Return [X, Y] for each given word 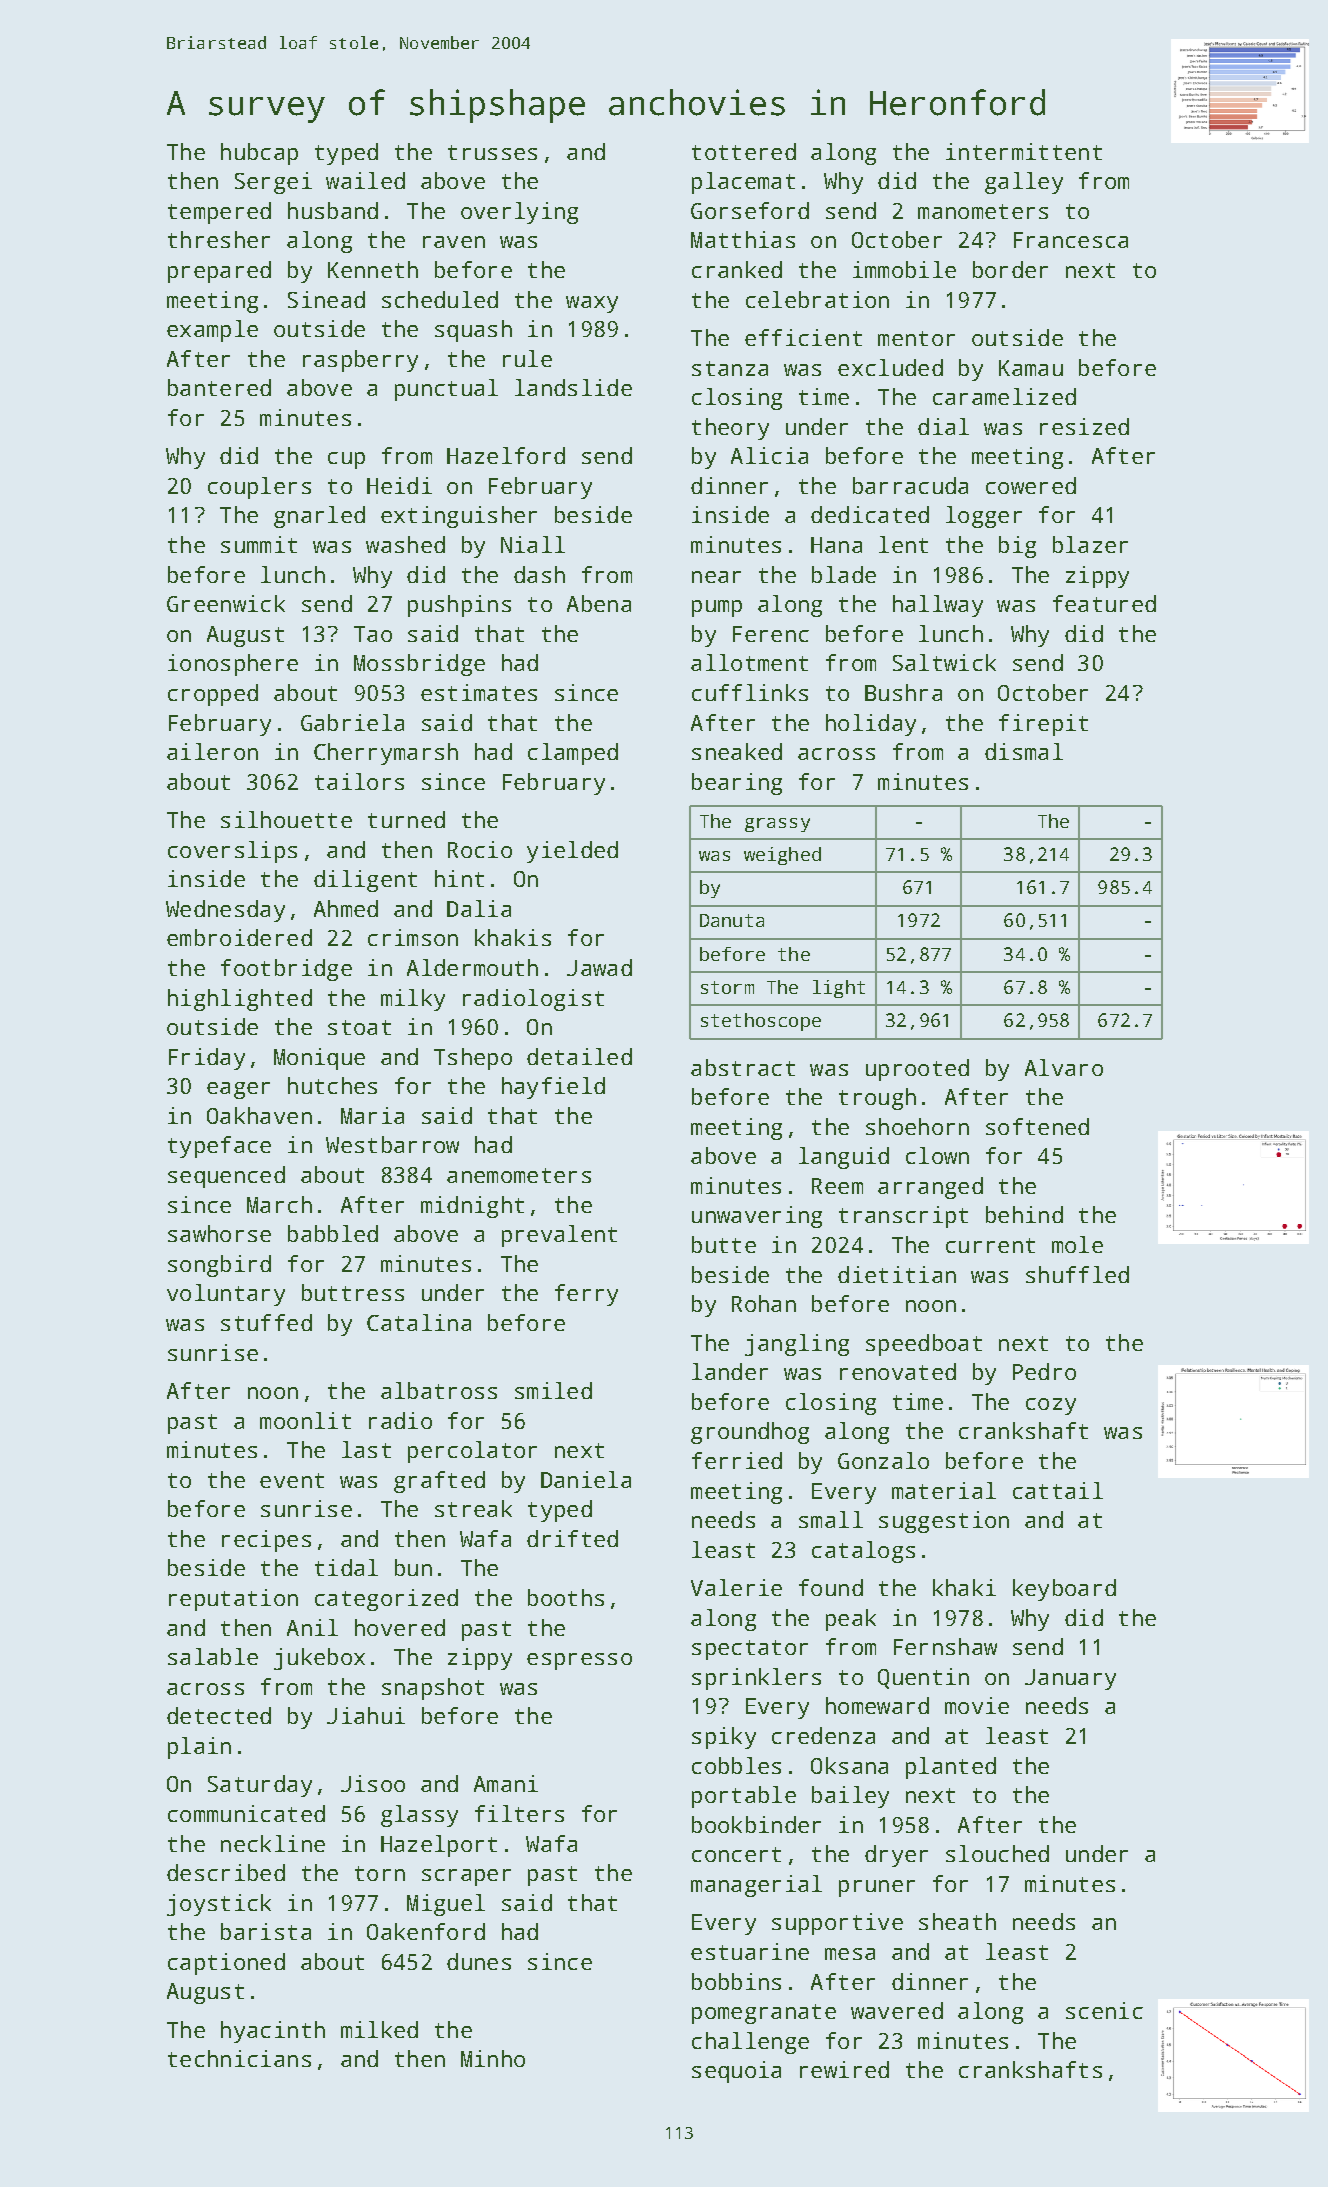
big [1017, 547]
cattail [1058, 1490]
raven [454, 242]
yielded [572, 852]
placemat [743, 183]
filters [519, 1813]
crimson [413, 937]
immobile [904, 269]
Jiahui [366, 1715]
